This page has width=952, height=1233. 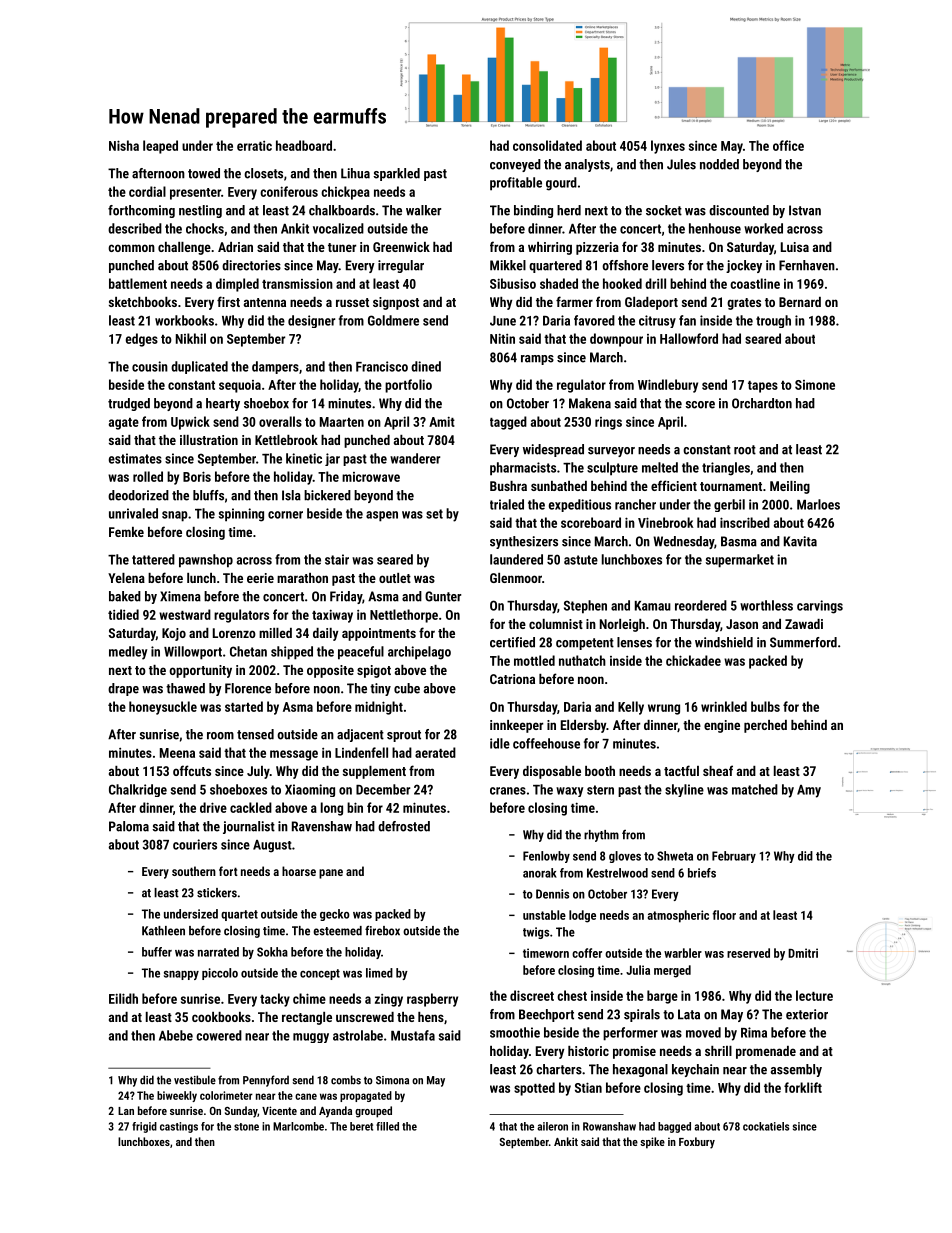 What do you see at coordinates (330, 671) in the page?
I see `opposite` at bounding box center [330, 671].
